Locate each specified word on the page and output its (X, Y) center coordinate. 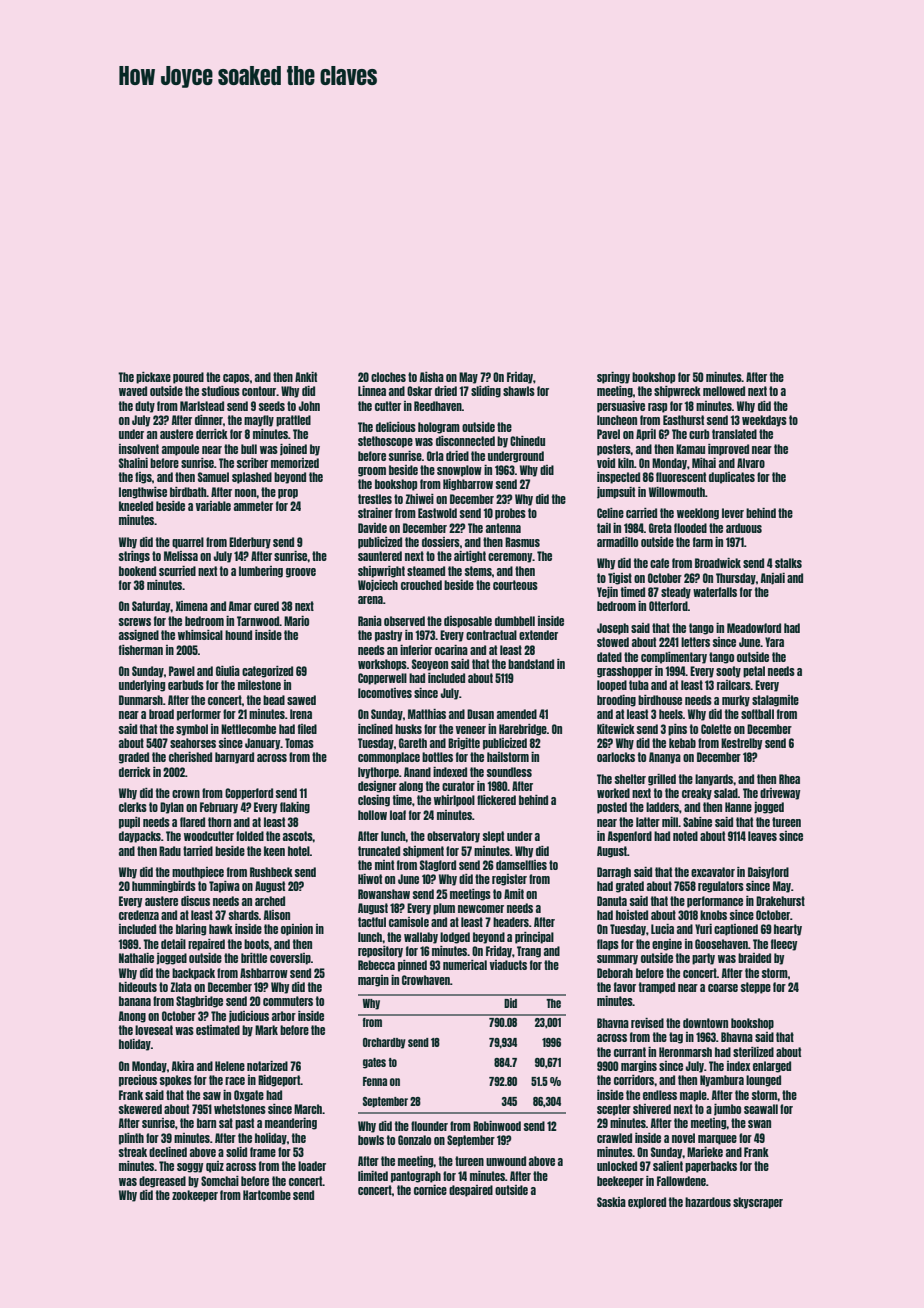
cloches (388, 377)
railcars (734, 685)
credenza (139, 915)
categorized (267, 672)
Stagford (438, 866)
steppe (756, 988)
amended (517, 714)
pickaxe (153, 378)
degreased (162, 1182)
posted (612, 808)
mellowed (724, 391)
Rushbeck (271, 872)
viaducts (508, 965)
